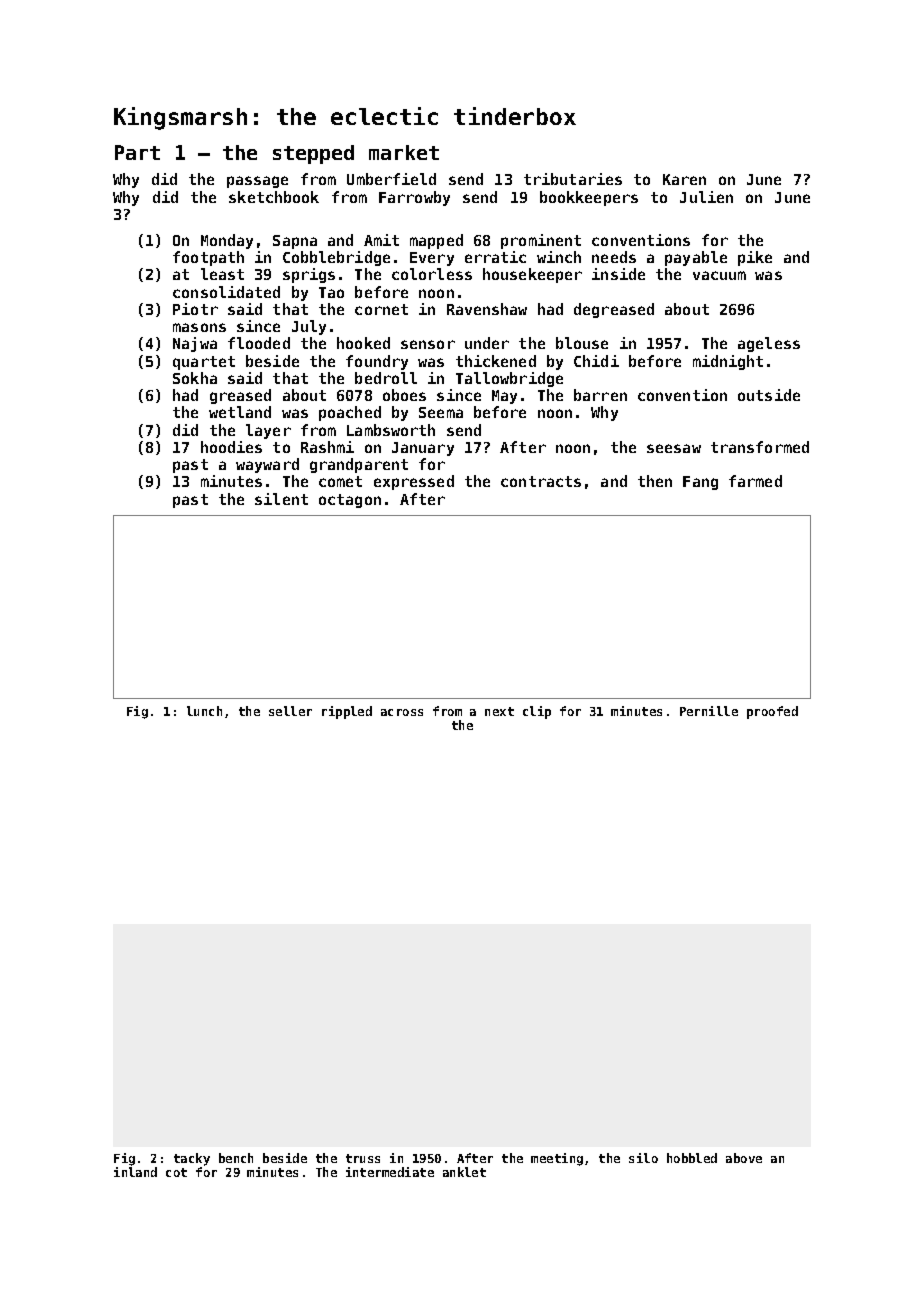 The height and width of the document is (1308, 924). What do you see at coordinates (541, 481) in the document?
I see `contracts` at bounding box center [541, 481].
